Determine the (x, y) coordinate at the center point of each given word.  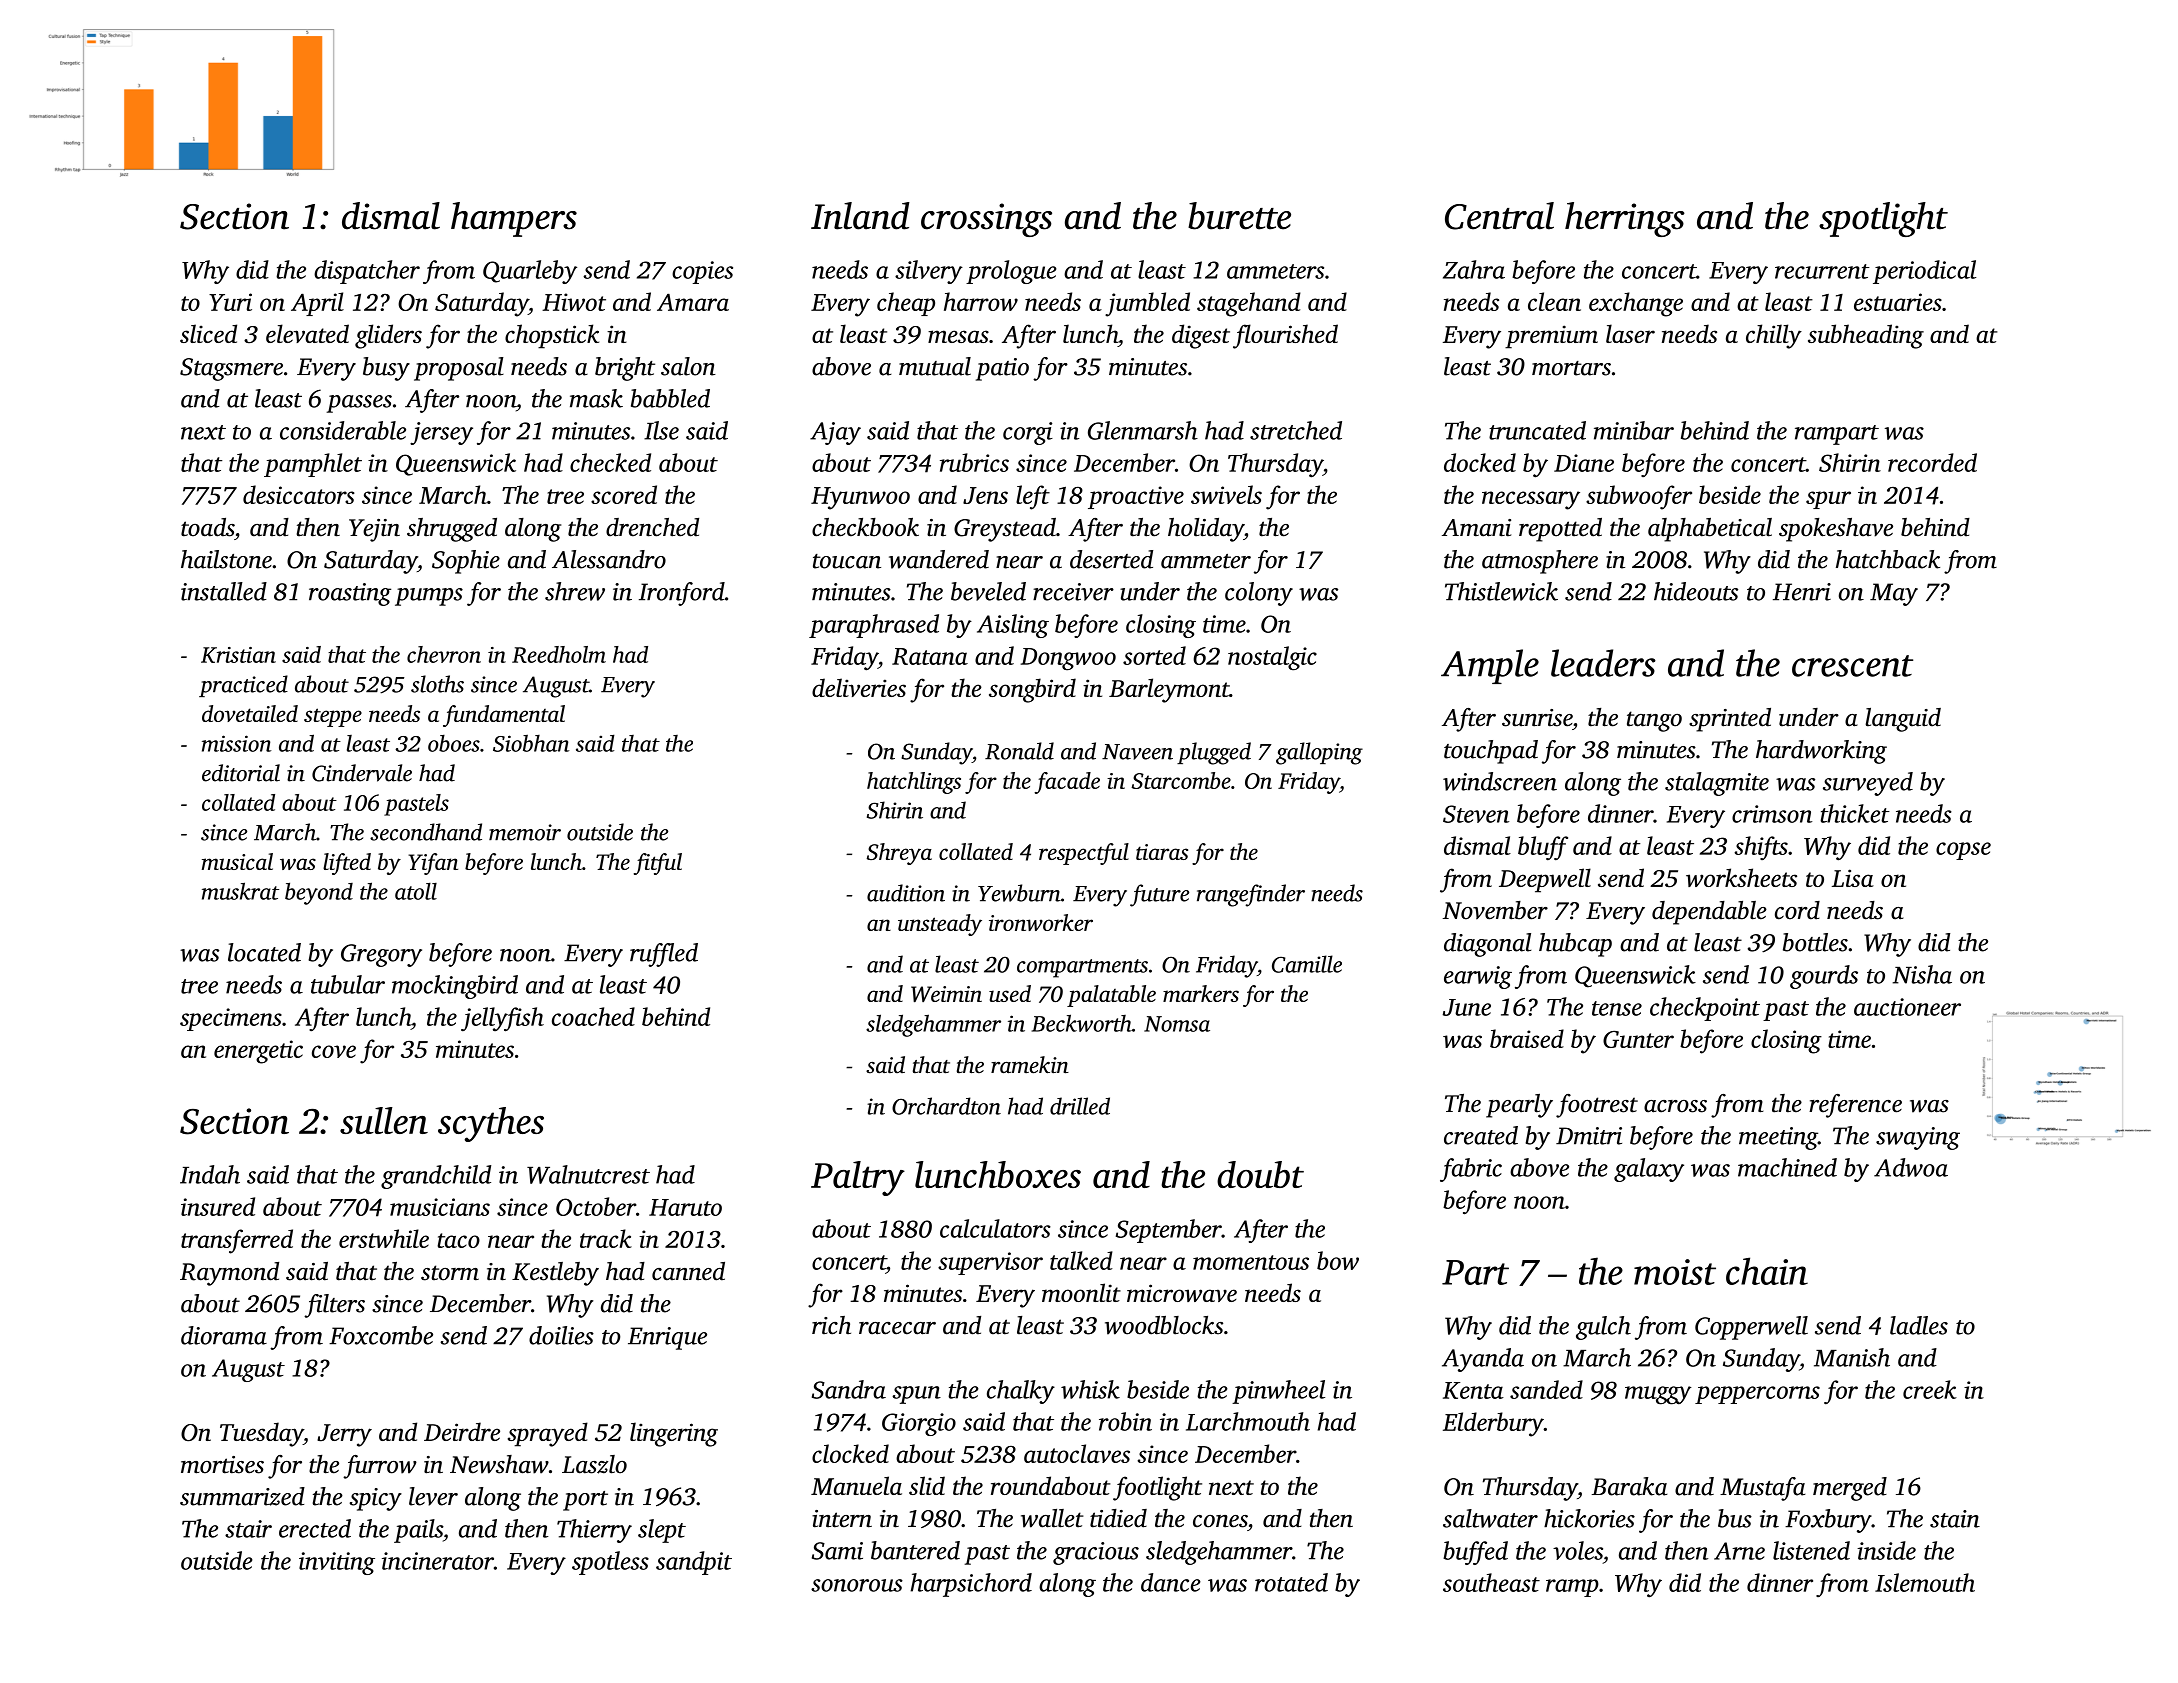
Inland (860, 216)
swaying (1918, 1138)
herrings (1625, 219)
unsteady (940, 925)
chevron (444, 654)
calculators (995, 1228)
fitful (658, 864)
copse (1963, 851)
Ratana (930, 656)
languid (1903, 720)
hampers (514, 219)
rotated (1291, 1582)
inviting (337, 1563)
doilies (561, 1335)
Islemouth (1925, 1582)
